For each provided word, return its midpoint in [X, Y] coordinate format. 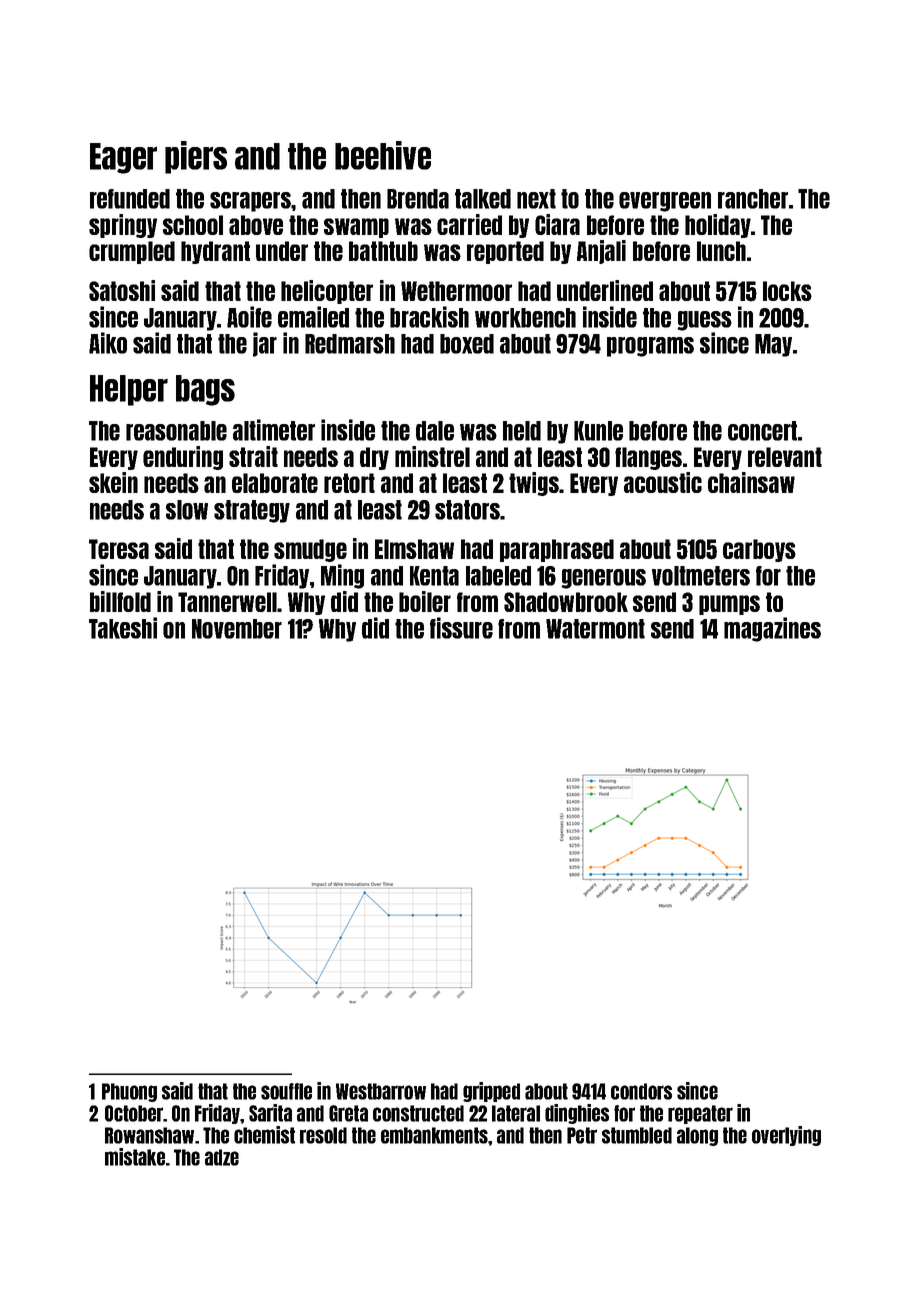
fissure [461, 628]
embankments [434, 1135]
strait [253, 456]
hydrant [215, 252]
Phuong [129, 1092]
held [522, 431]
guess [704, 321]
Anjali [601, 252]
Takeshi [123, 628]
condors [641, 1091]
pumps [729, 605]
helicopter [327, 292]
